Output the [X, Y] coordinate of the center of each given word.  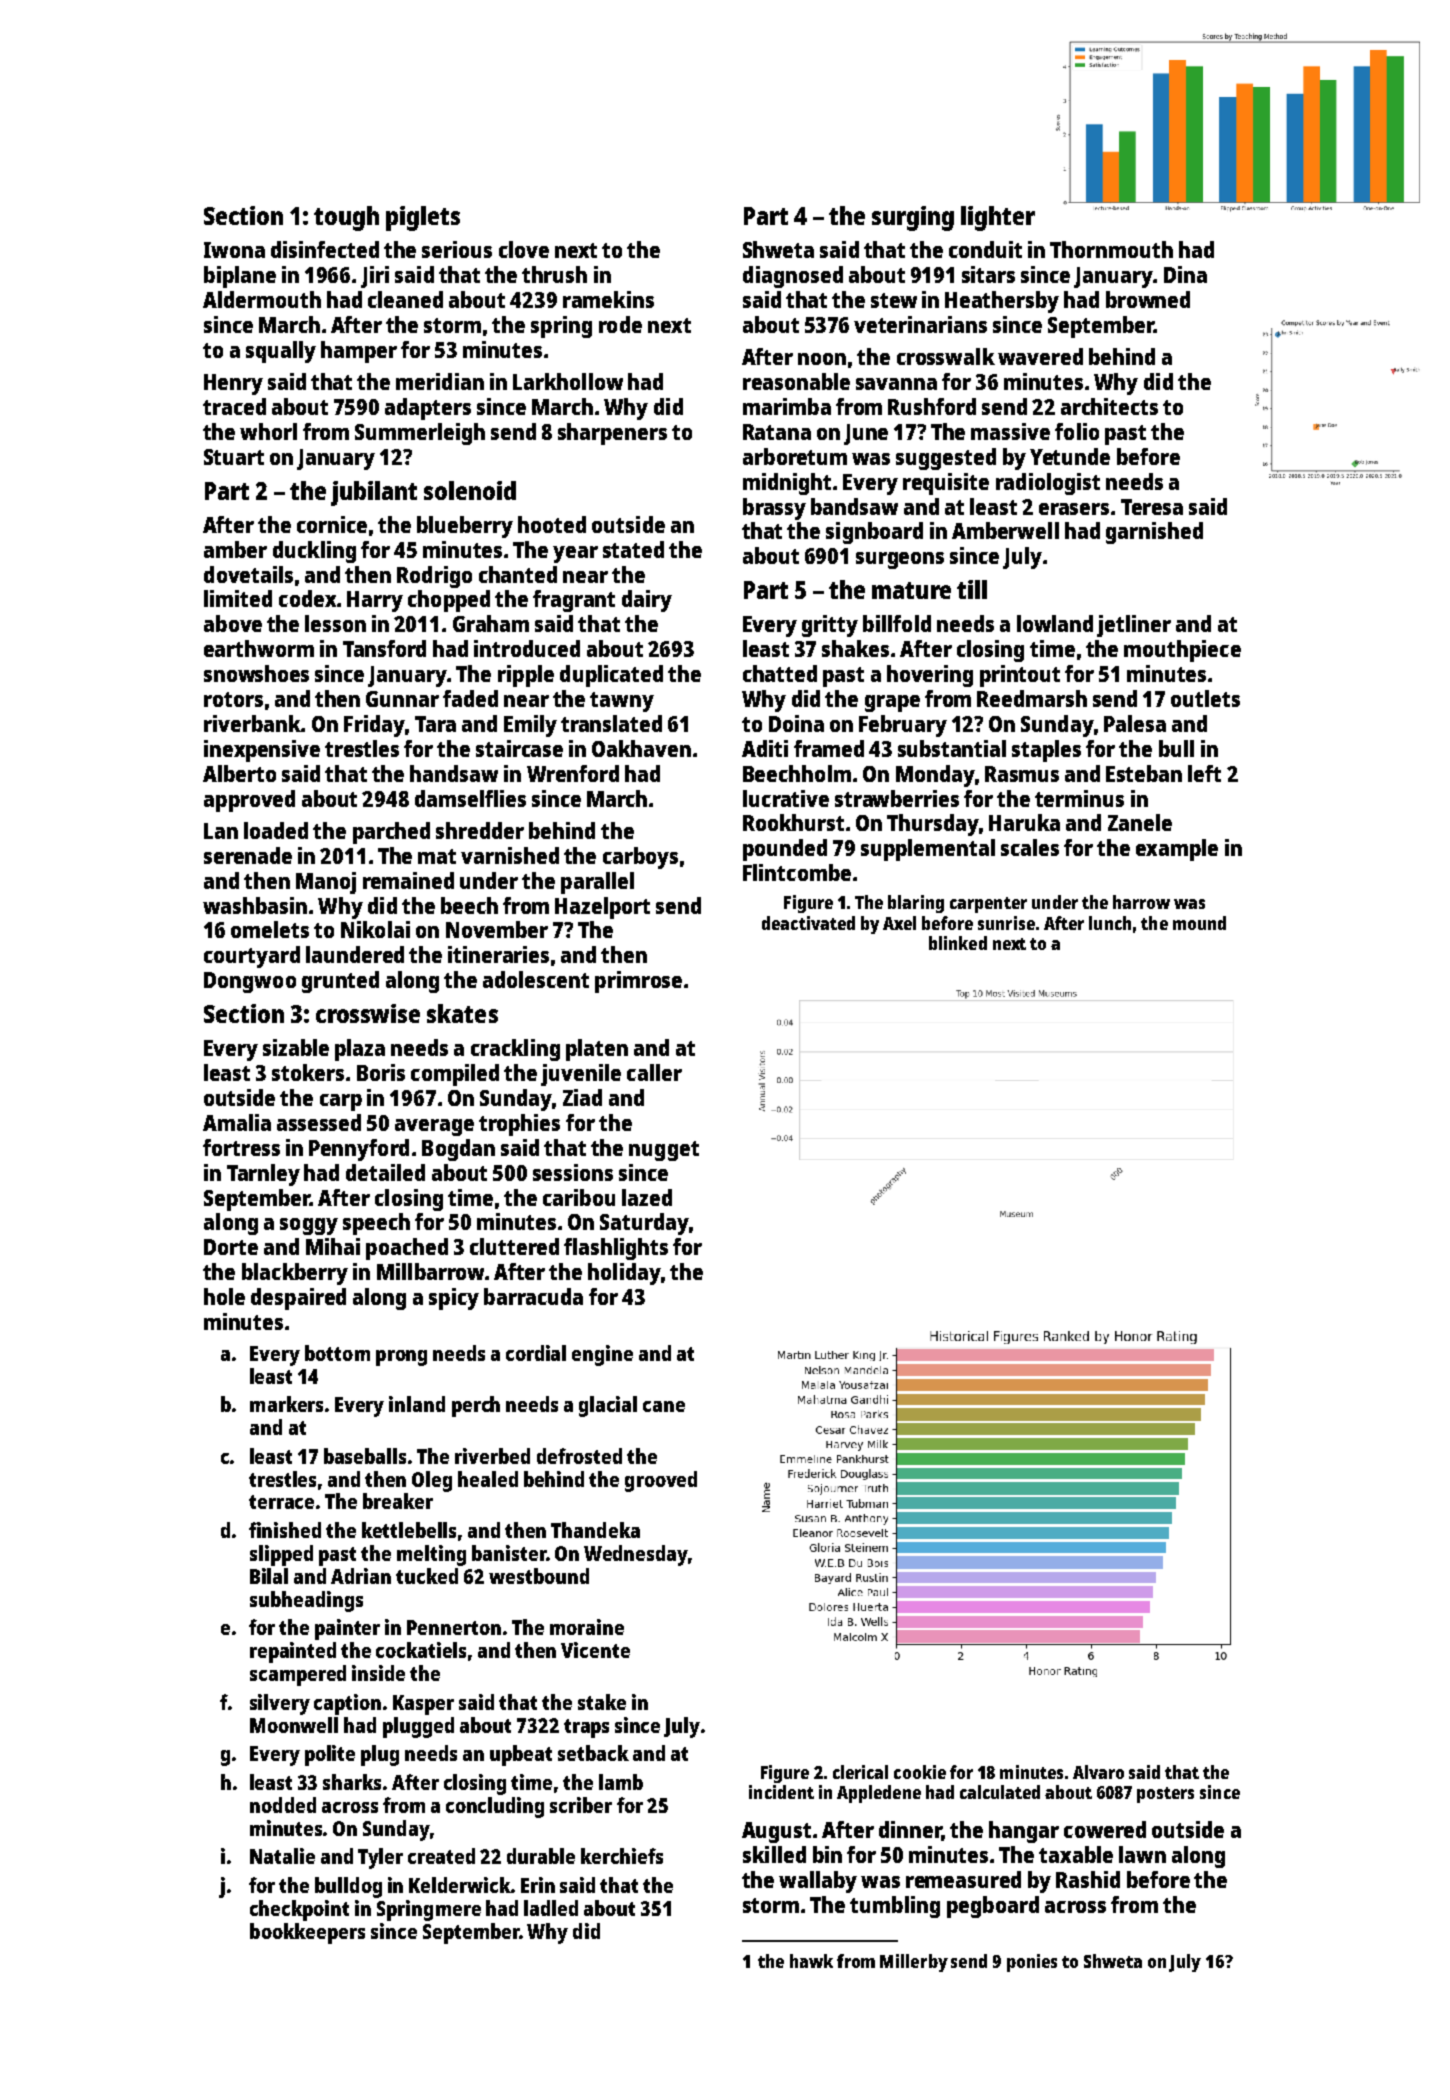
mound [1199, 923]
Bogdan [458, 1150]
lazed [647, 1197]
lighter [998, 218]
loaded [276, 830]
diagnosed [793, 277]
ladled [551, 1908]
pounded [785, 850]
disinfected [325, 249]
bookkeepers [307, 1933]
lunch [1110, 923]
